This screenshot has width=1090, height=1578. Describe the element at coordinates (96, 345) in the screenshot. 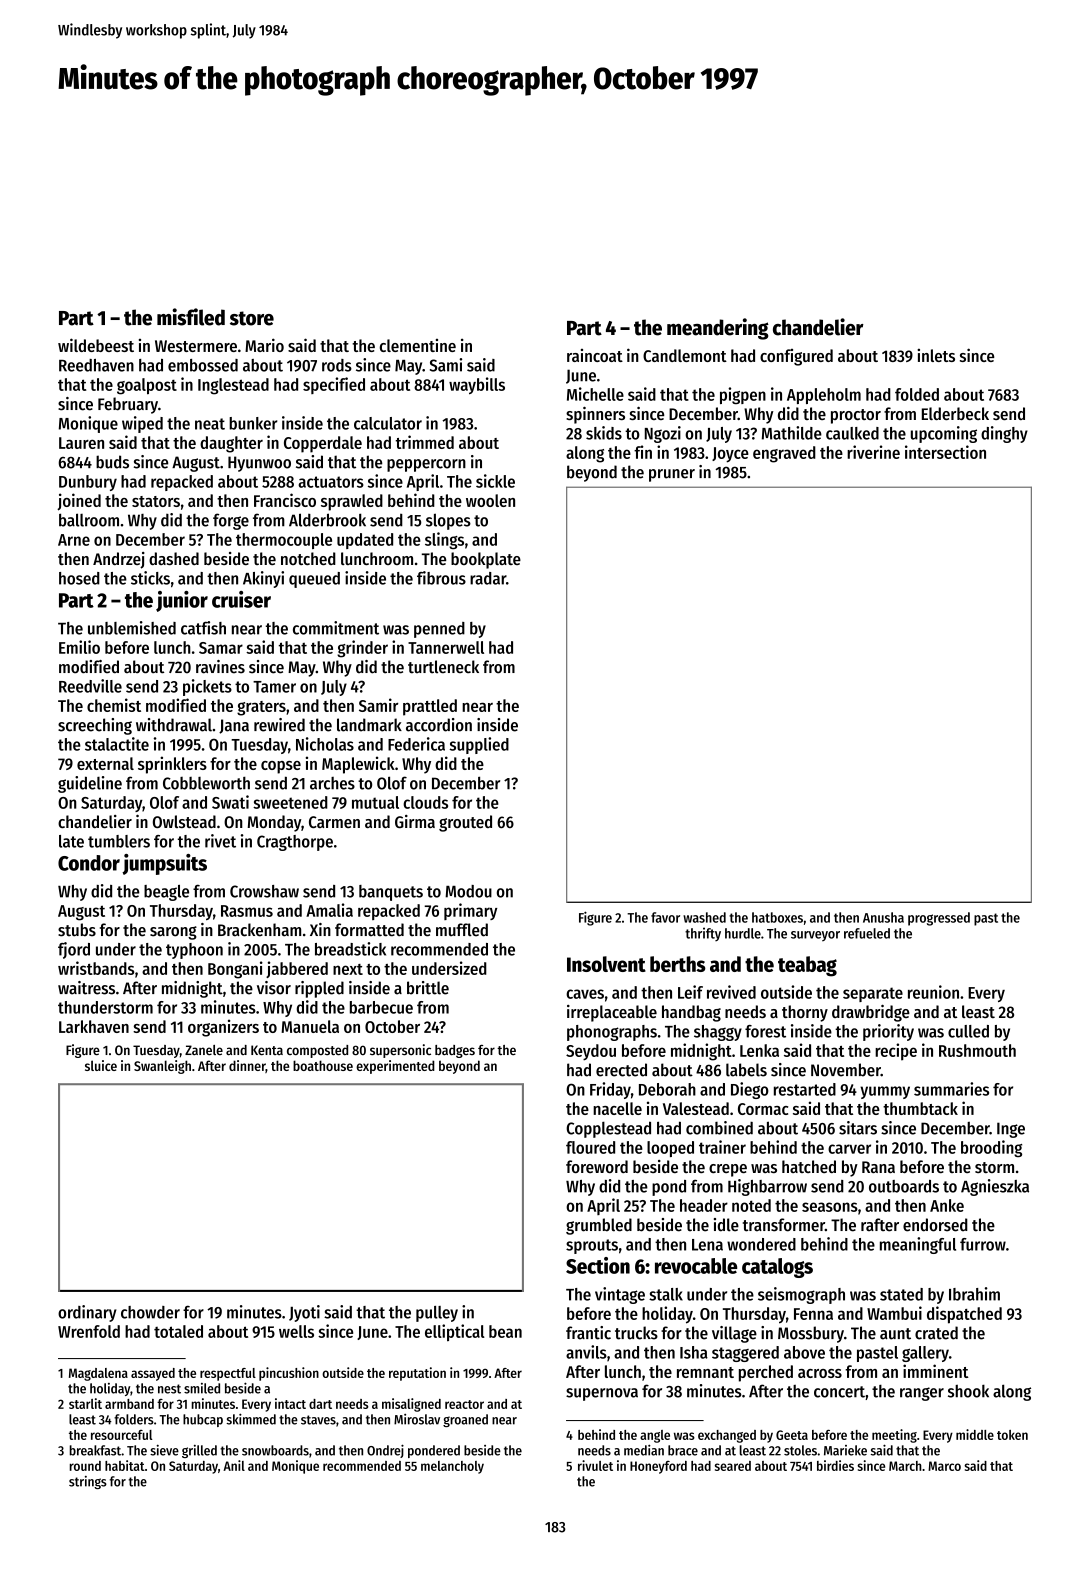

I see `wildebeest` at that location.
